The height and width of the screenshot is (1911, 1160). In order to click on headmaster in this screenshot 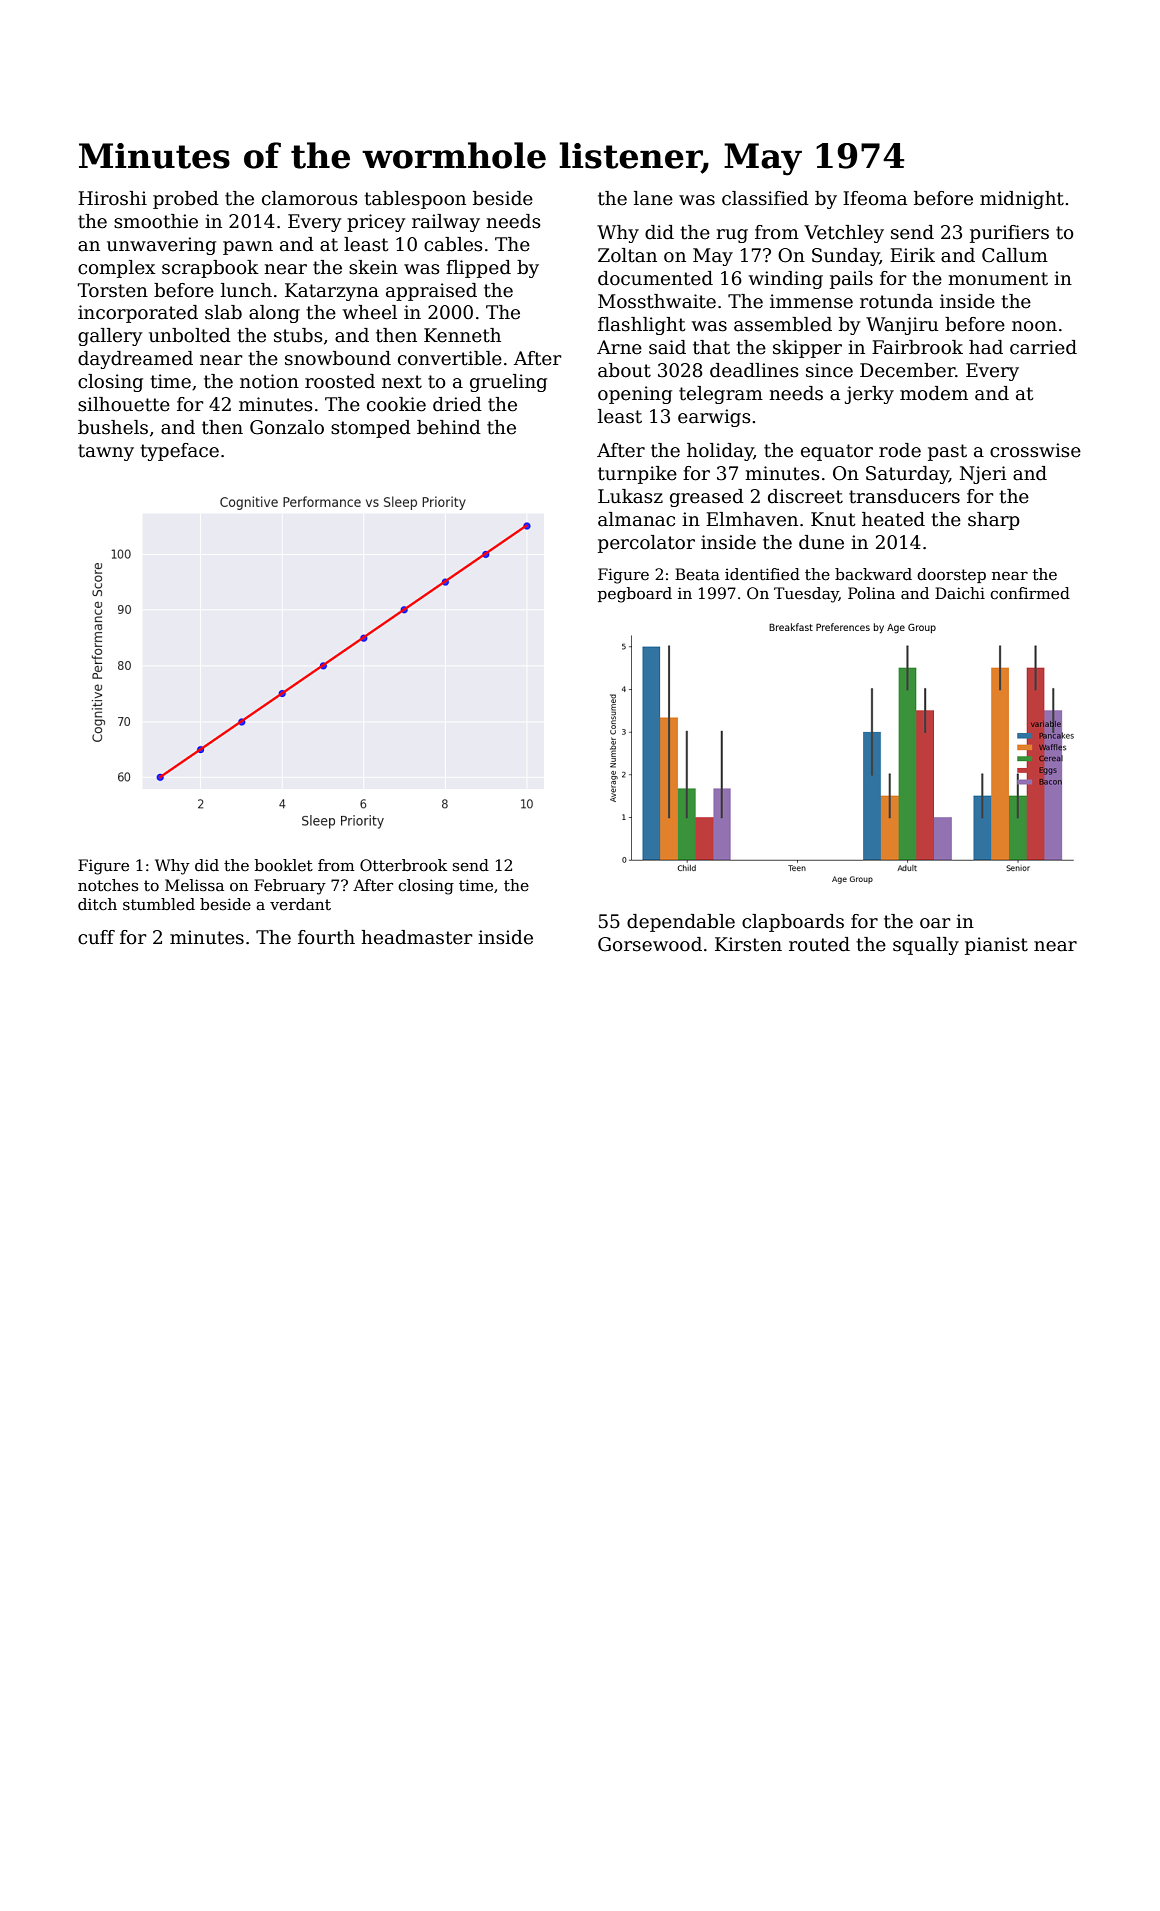, I will do `click(417, 937)`.
